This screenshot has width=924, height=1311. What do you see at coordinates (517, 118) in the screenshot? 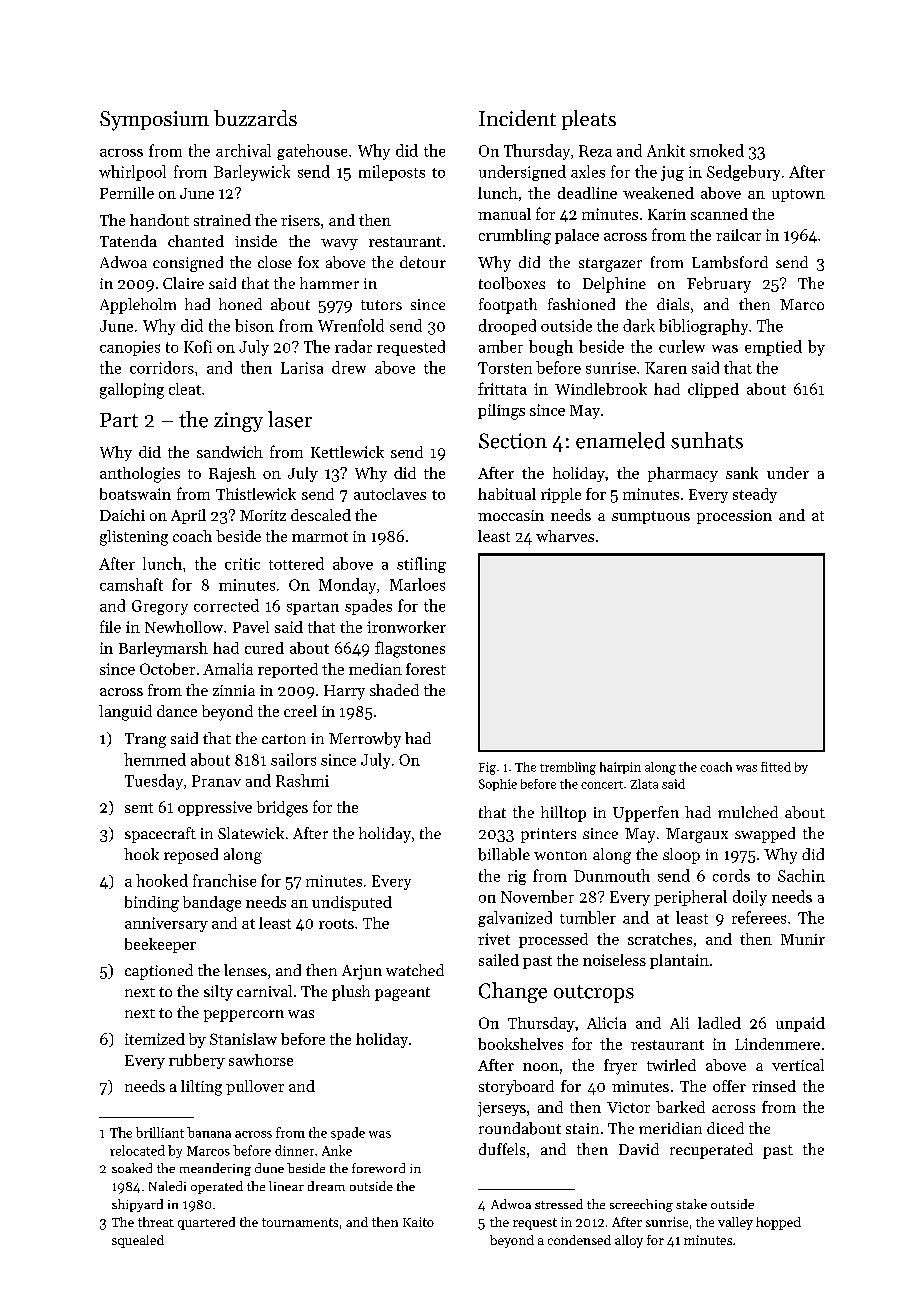
I see `Incident` at bounding box center [517, 118].
